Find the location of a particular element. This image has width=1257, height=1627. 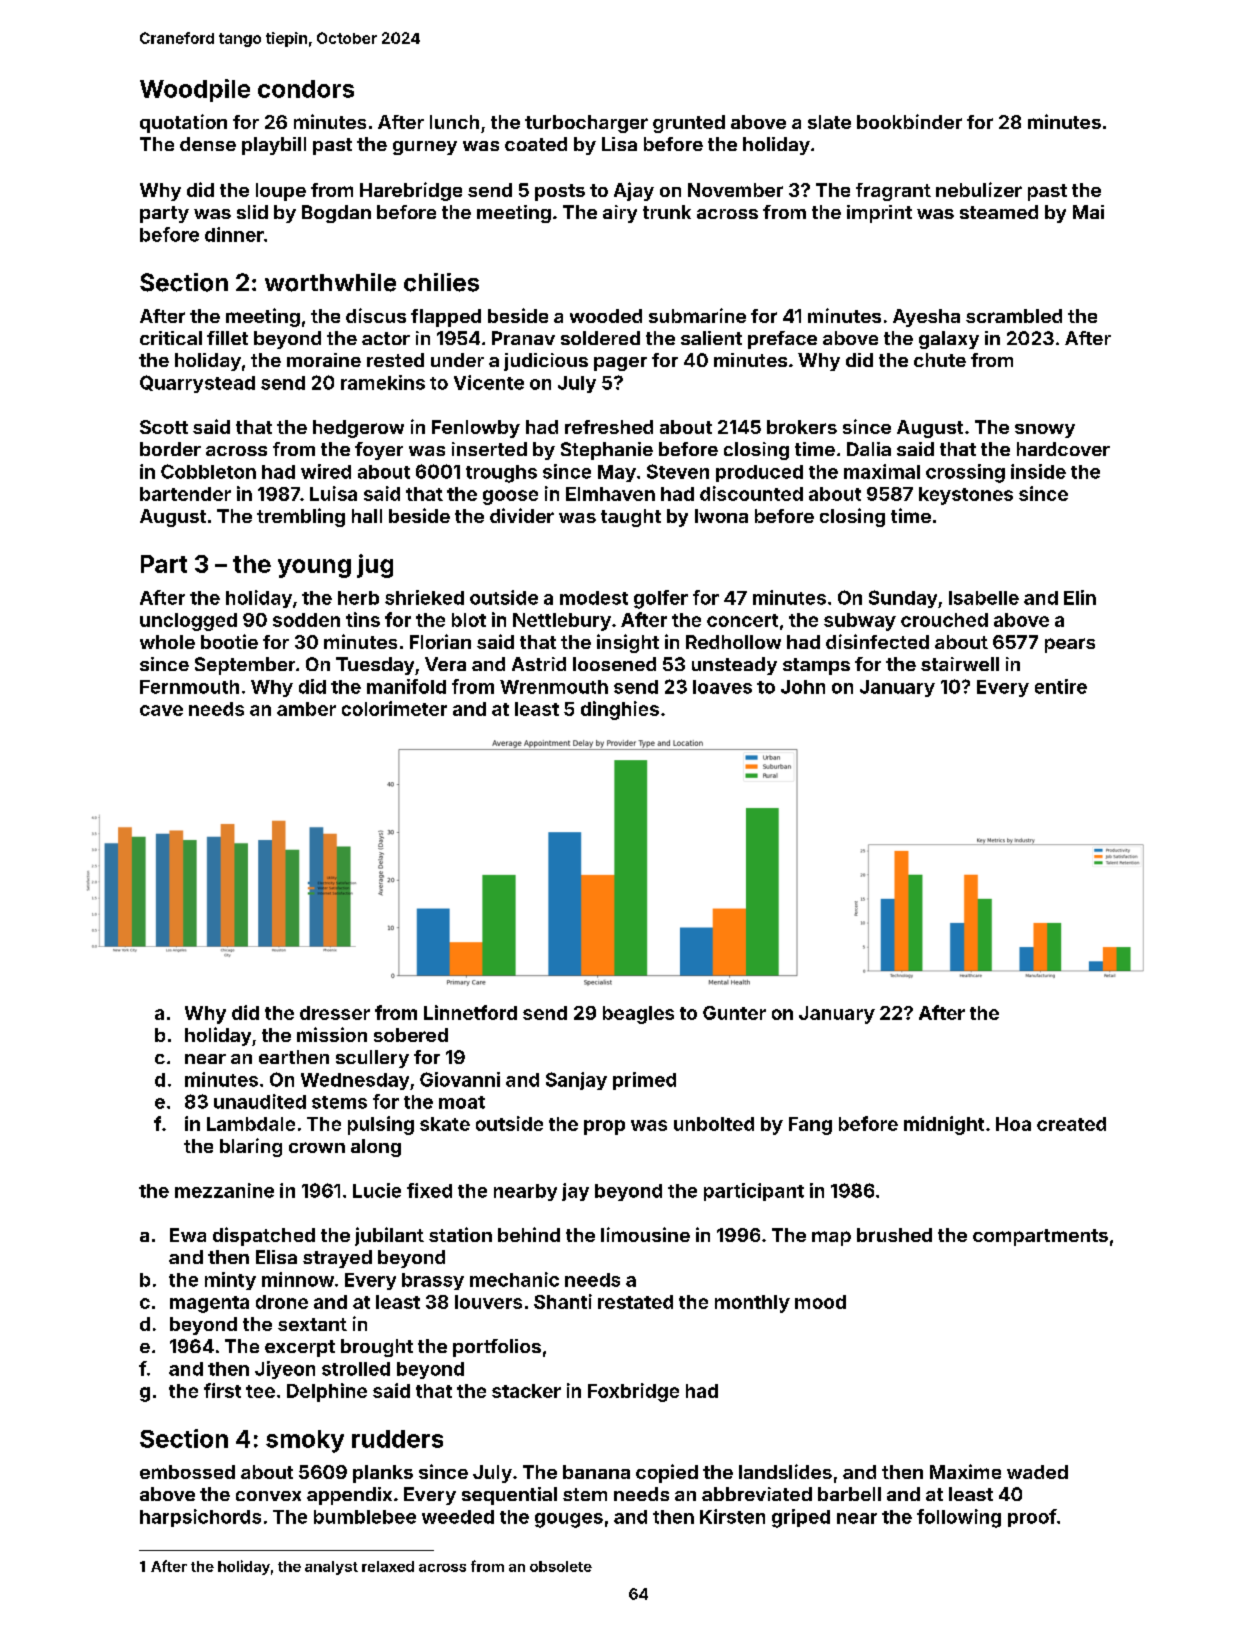

trembling is located at coordinates (301, 517).
